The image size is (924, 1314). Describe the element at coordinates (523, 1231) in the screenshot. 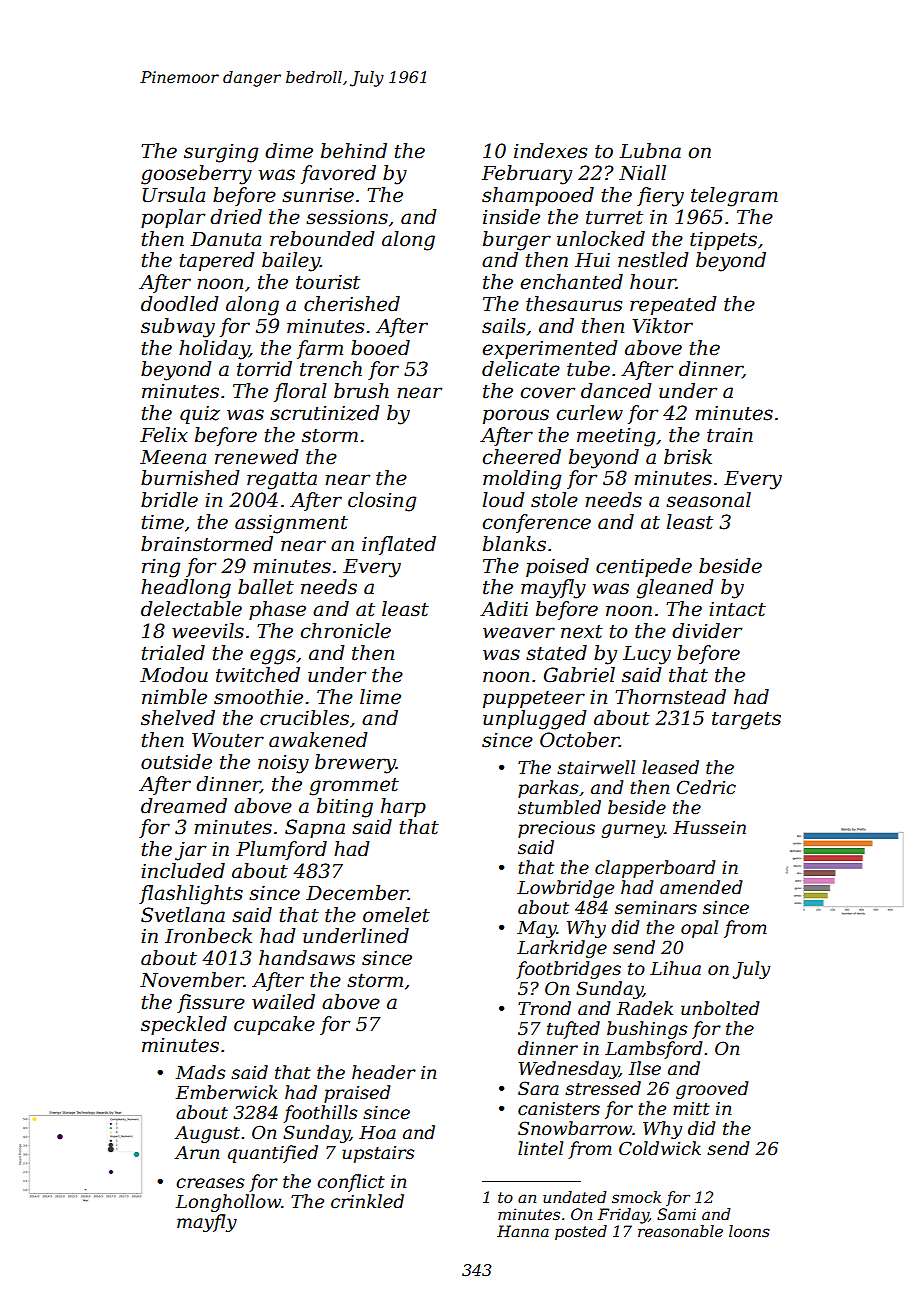

I see `Hanna` at that location.
